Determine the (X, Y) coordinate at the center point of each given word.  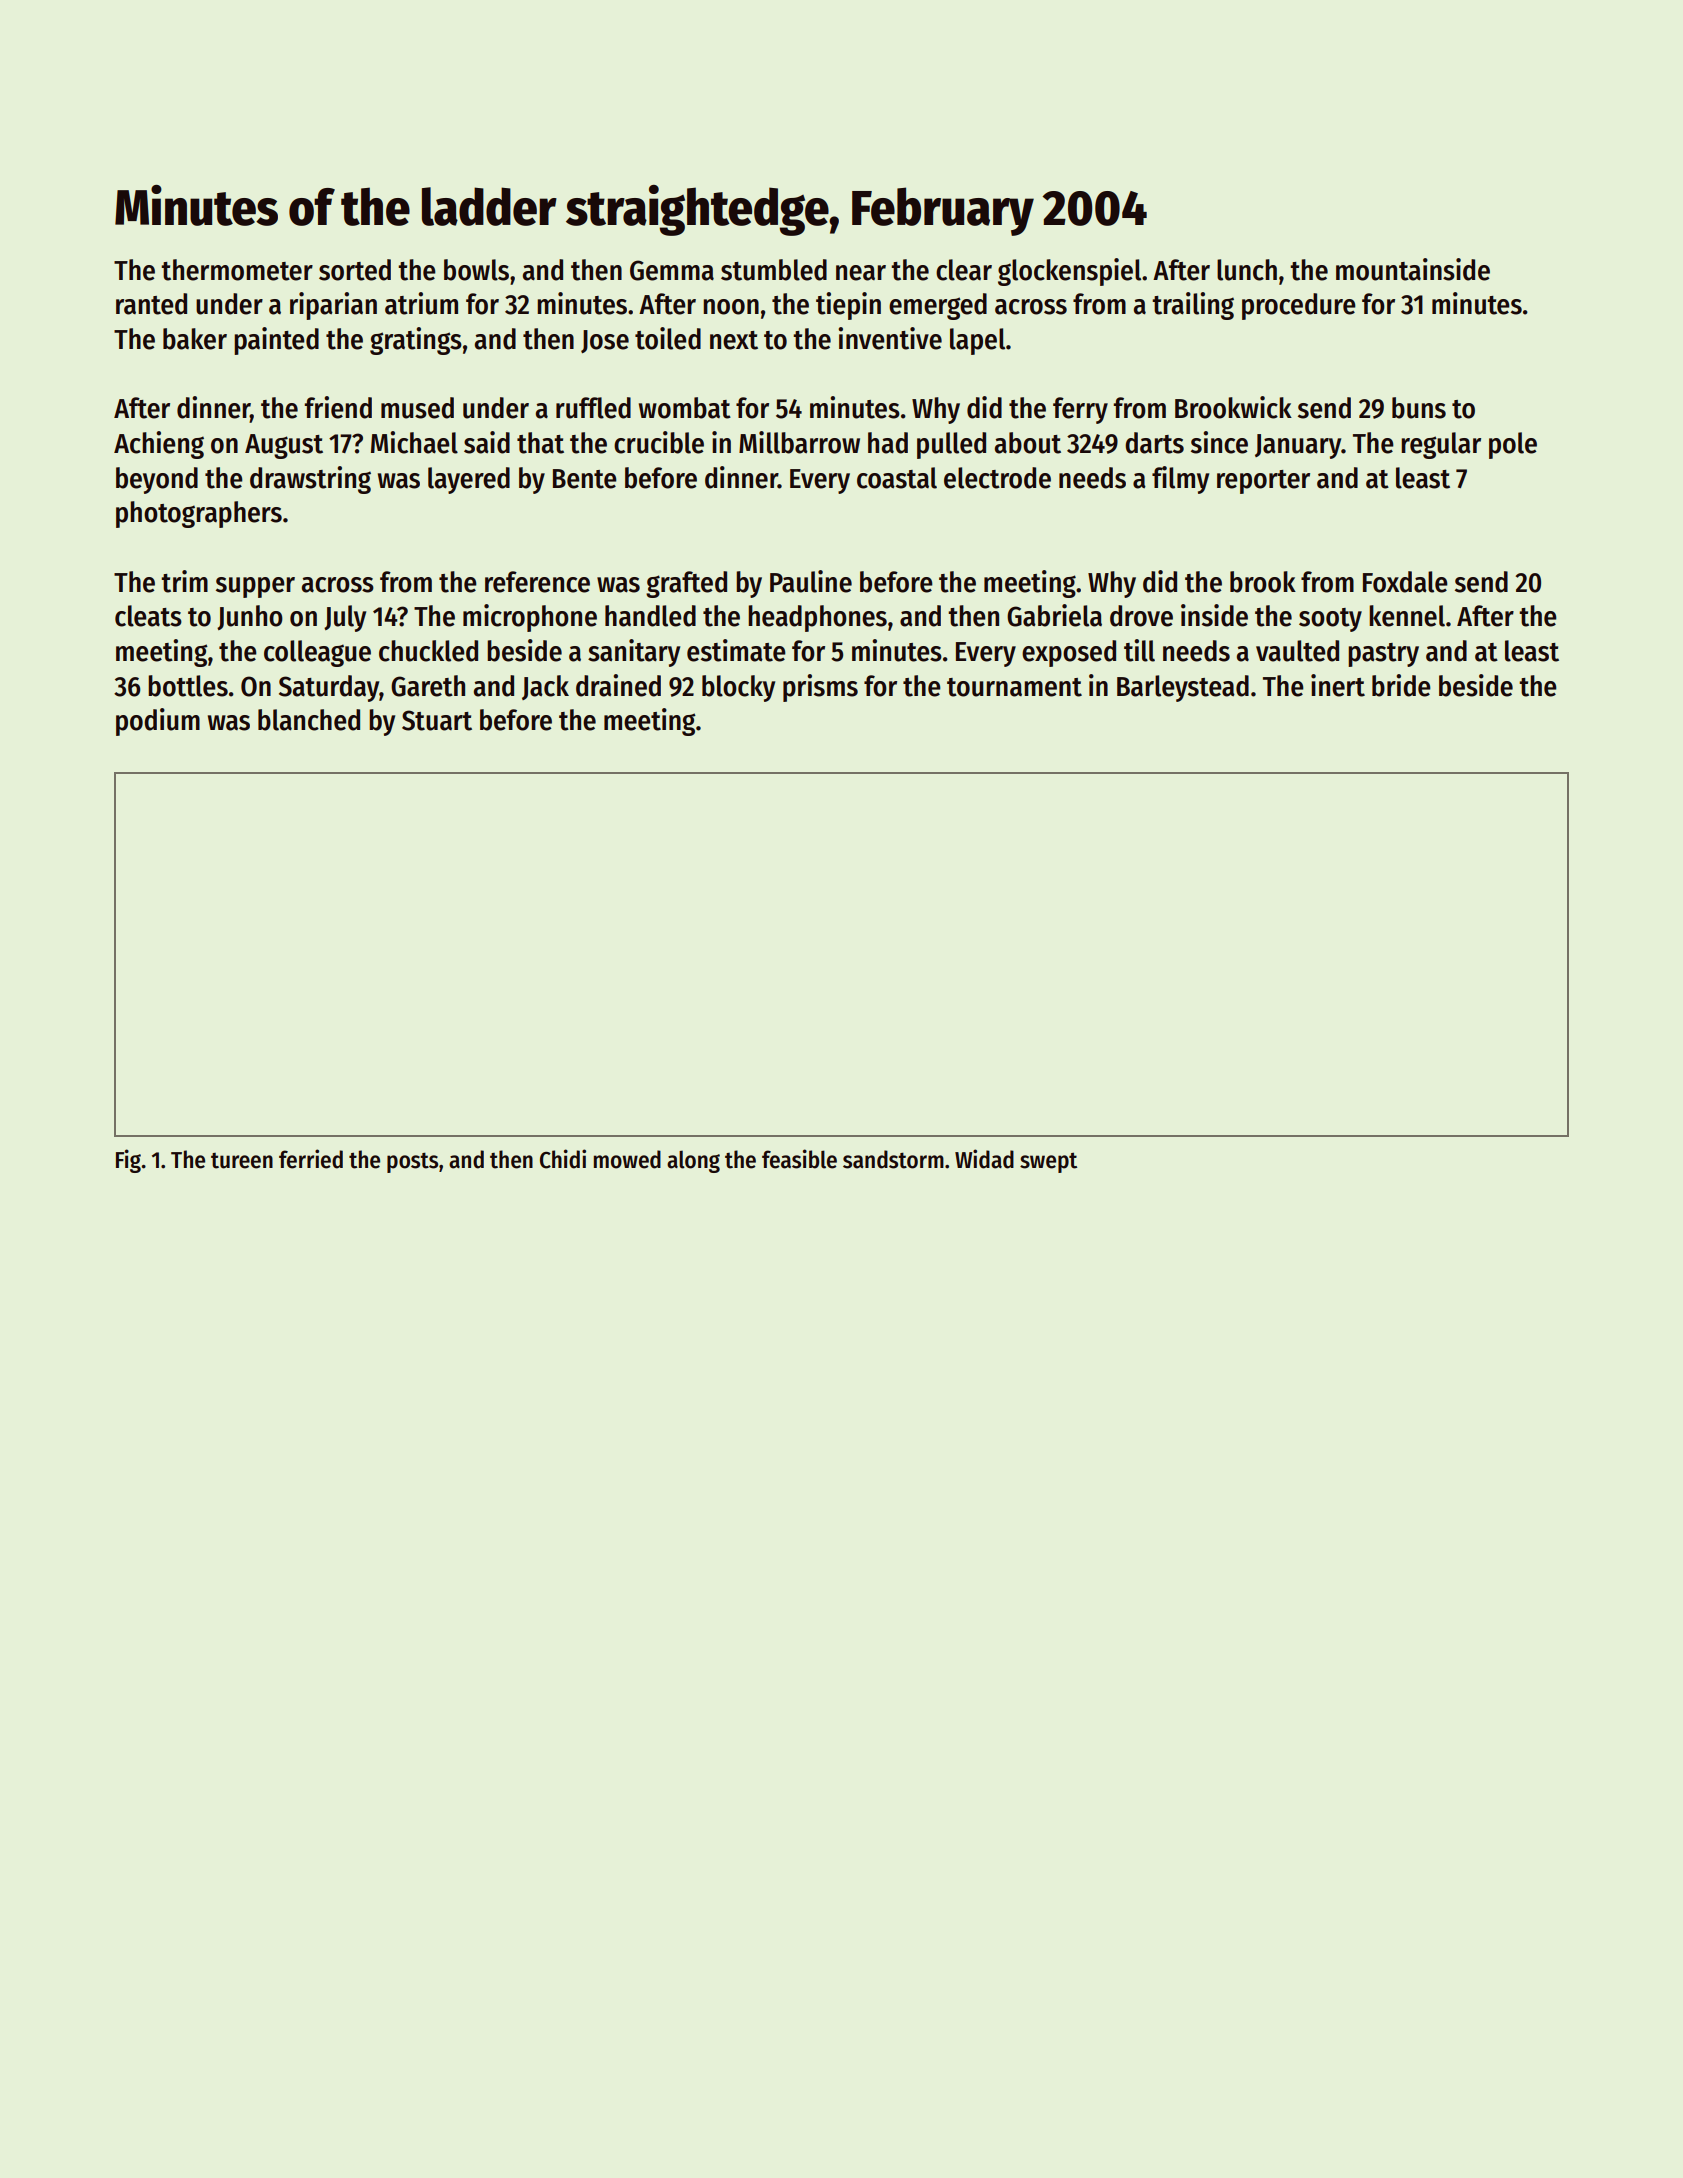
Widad (984, 1159)
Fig (128, 1161)
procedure (1299, 306)
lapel (977, 341)
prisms (820, 688)
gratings (416, 341)
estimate (736, 650)
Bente (585, 479)
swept (1048, 1162)
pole (1513, 445)
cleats (148, 616)
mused (417, 408)
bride (1401, 685)
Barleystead (1183, 688)
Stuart (437, 720)
